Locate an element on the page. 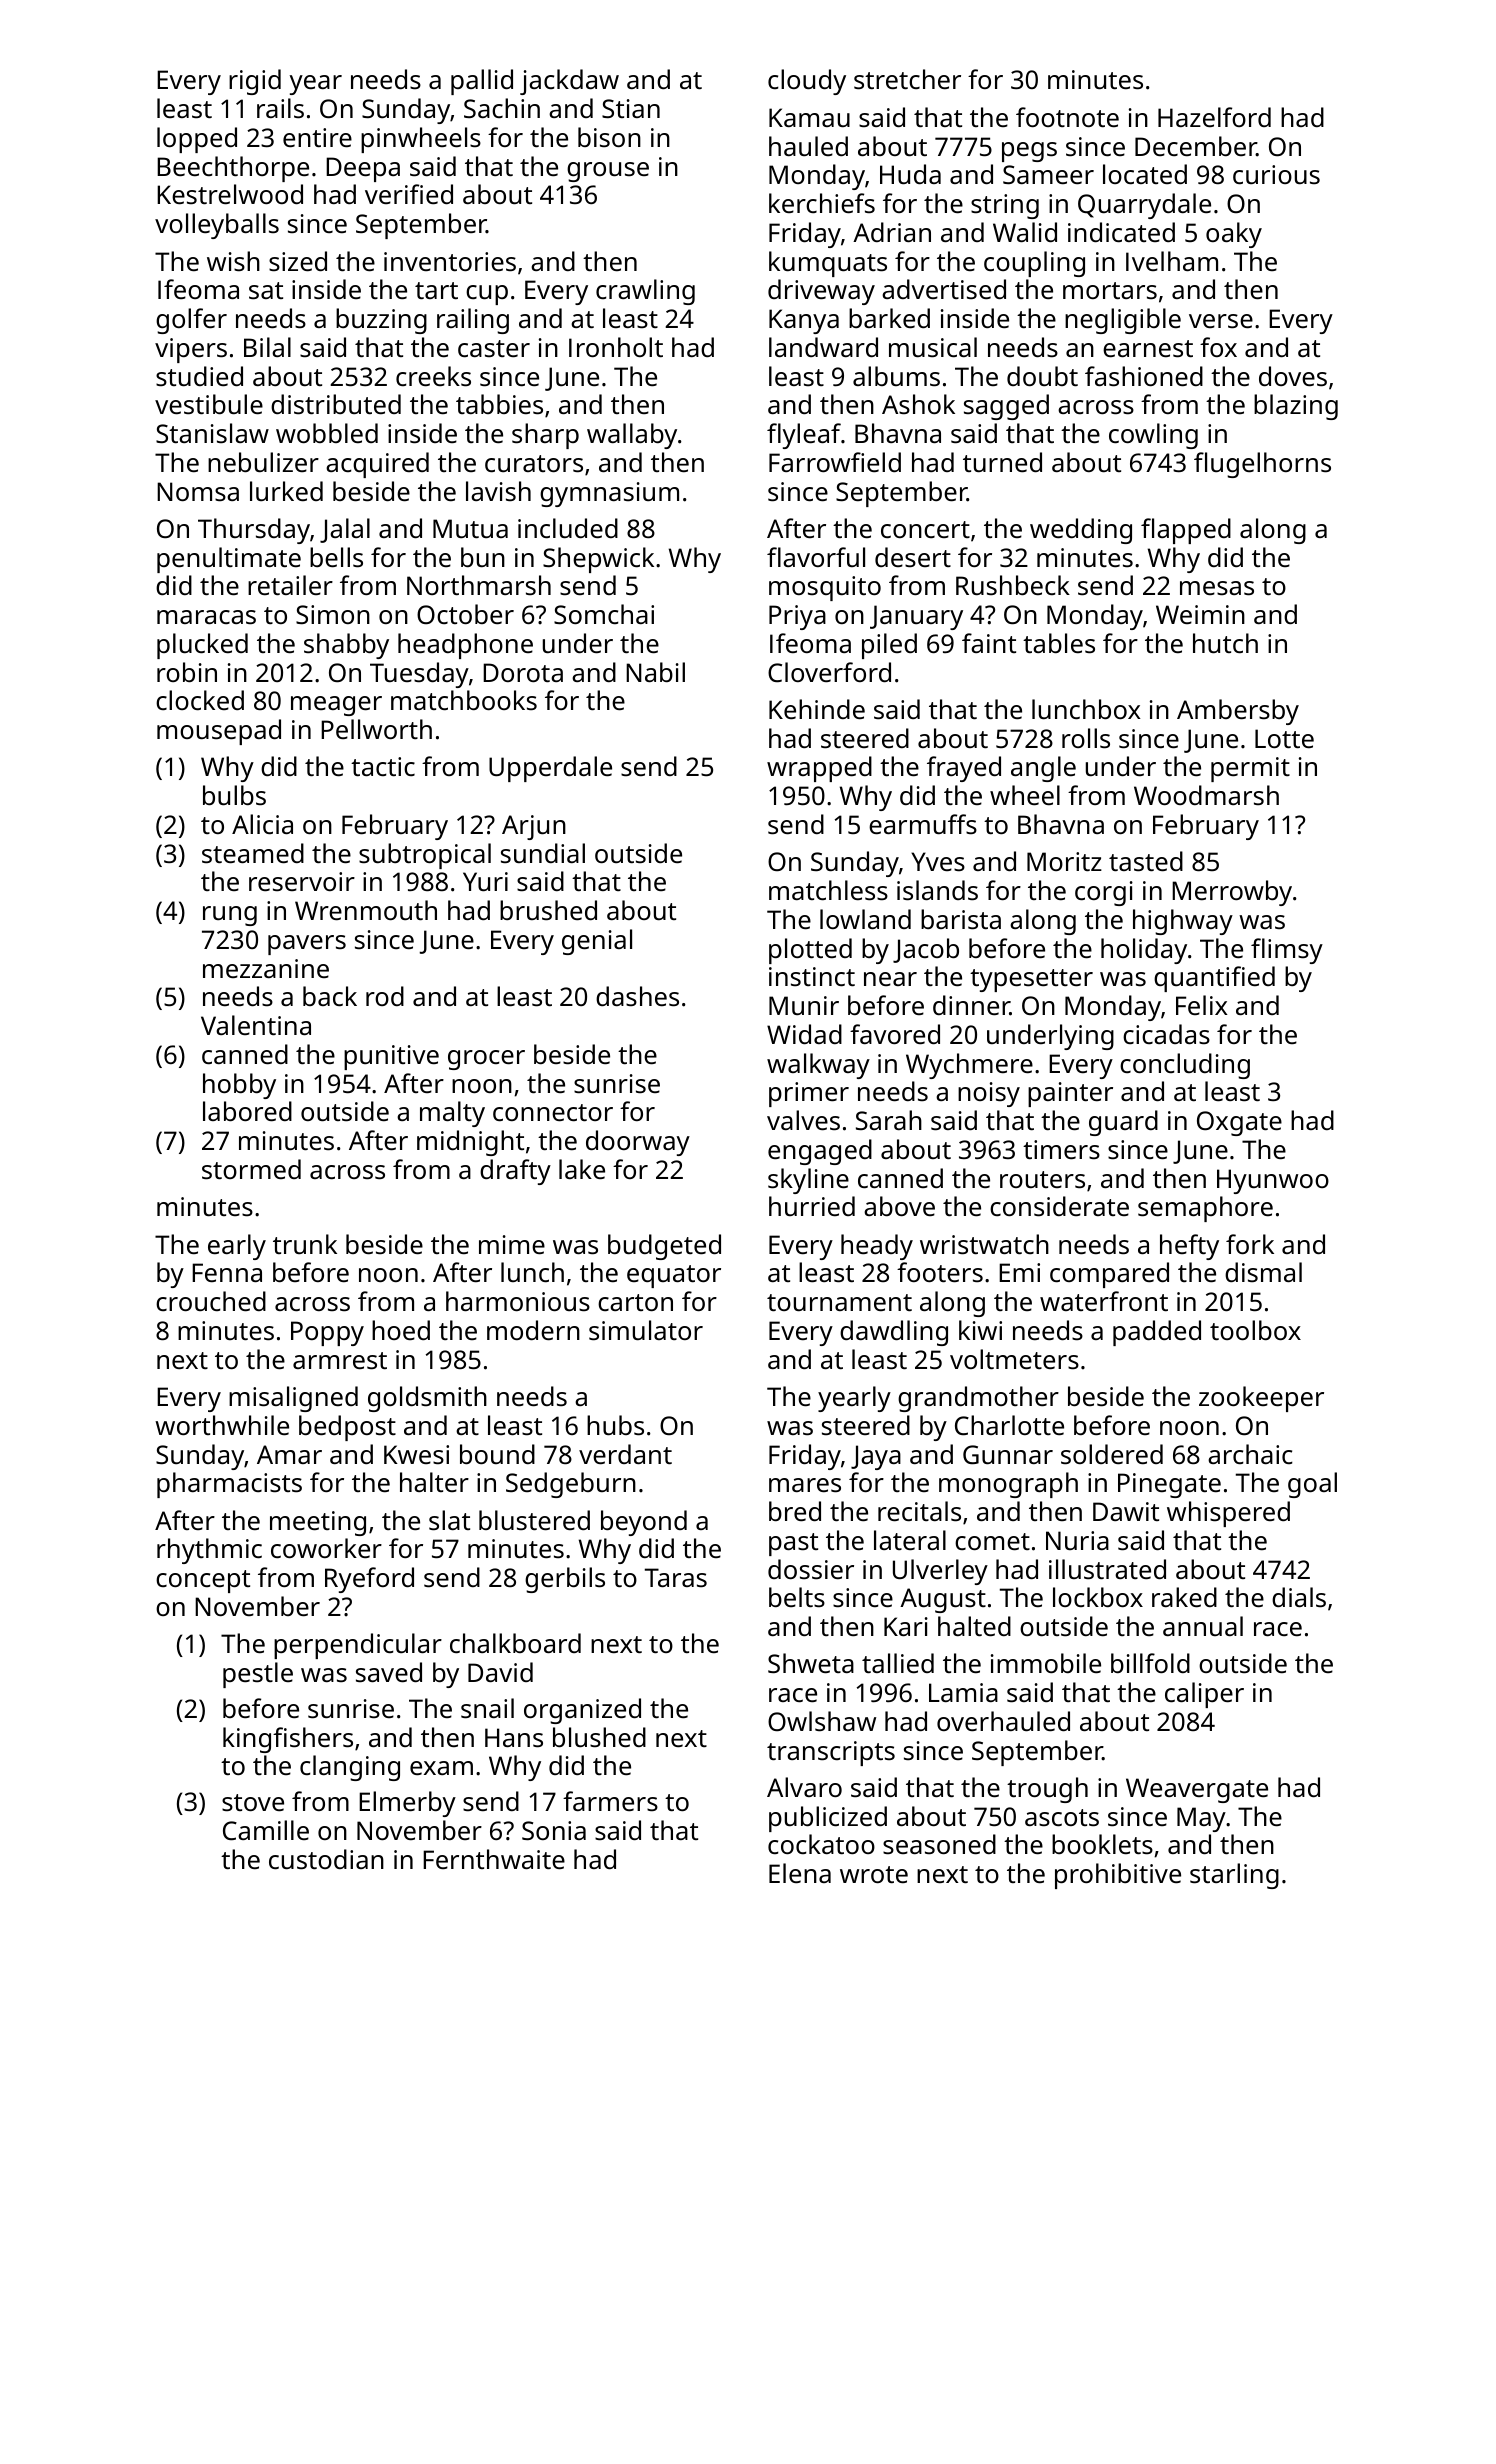  verified is located at coordinates (409, 194).
